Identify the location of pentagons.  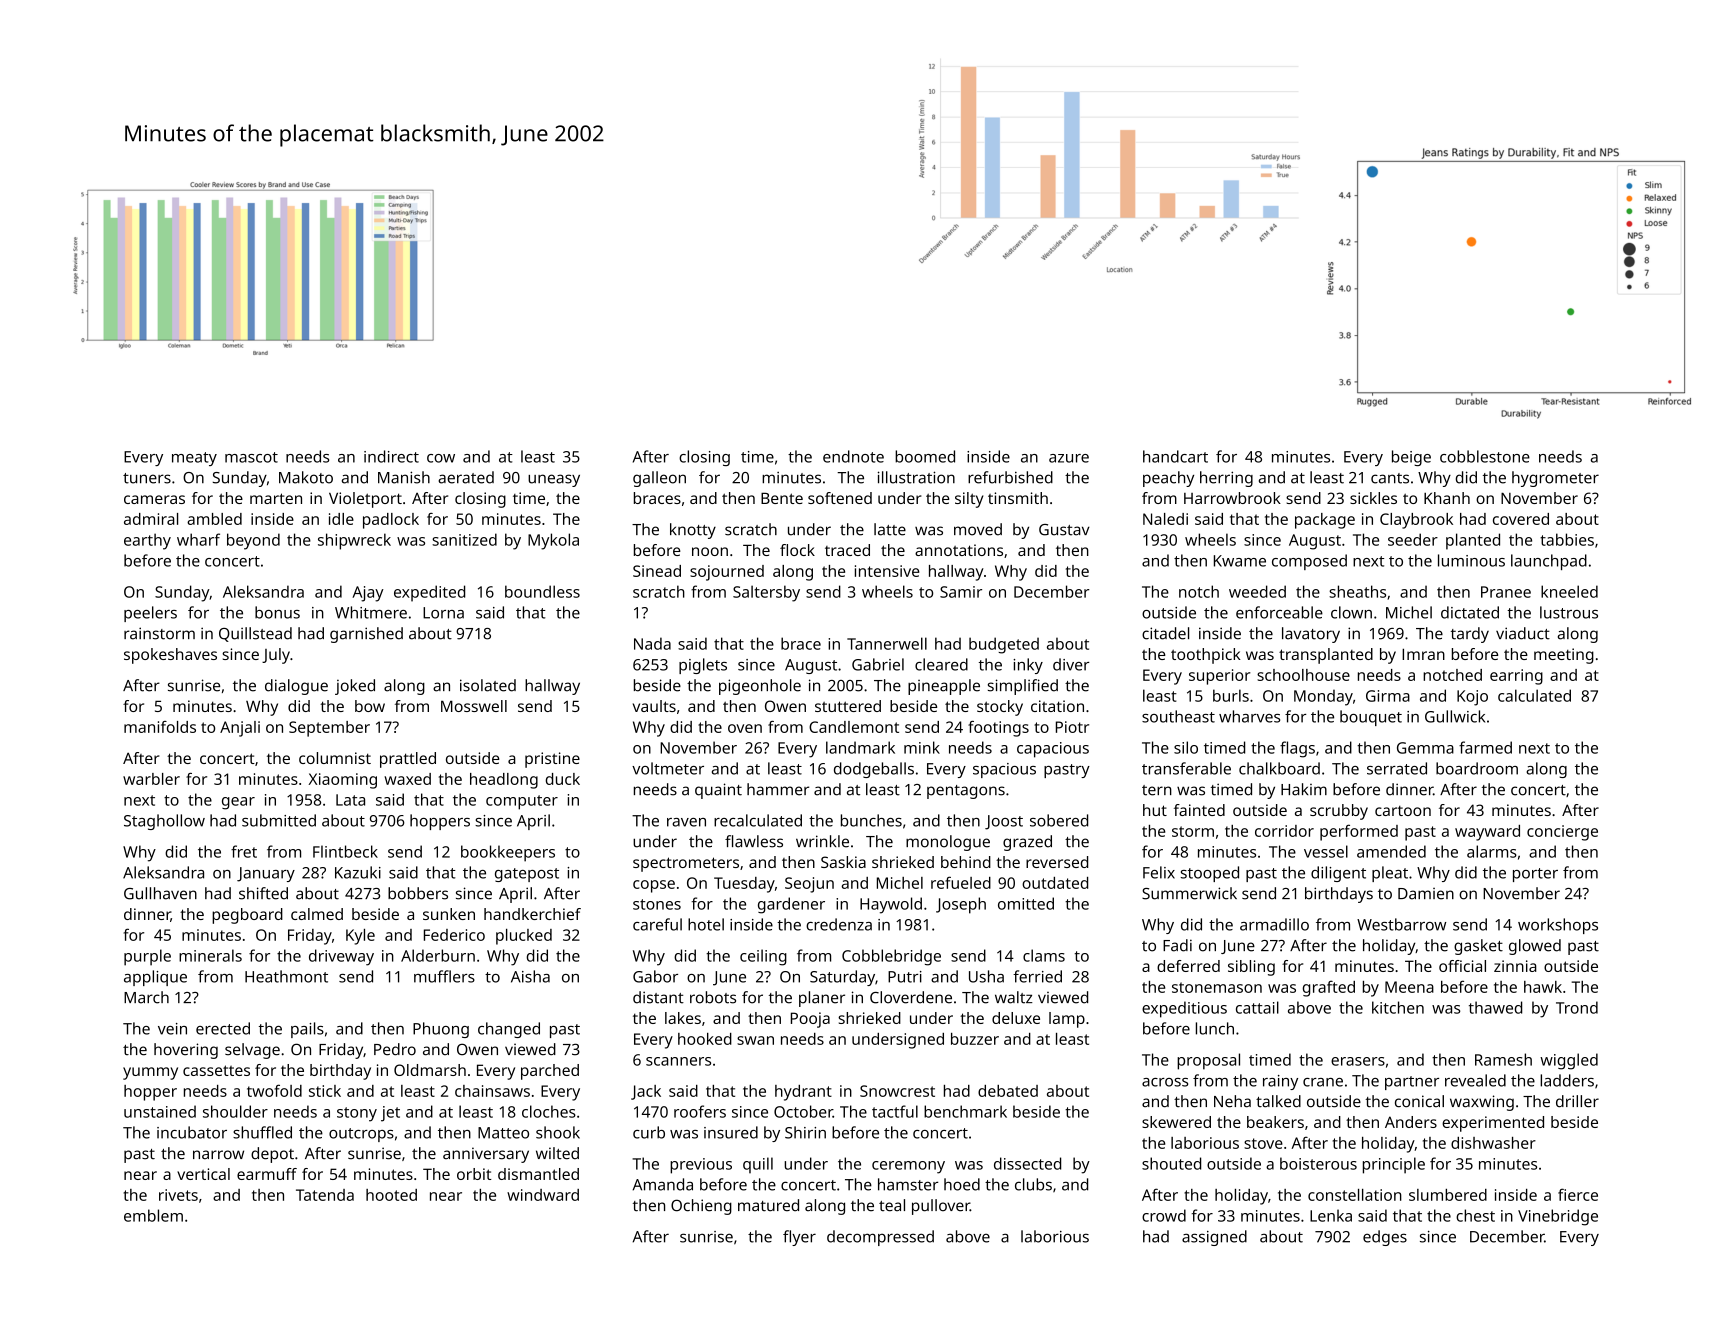
(966, 792).
